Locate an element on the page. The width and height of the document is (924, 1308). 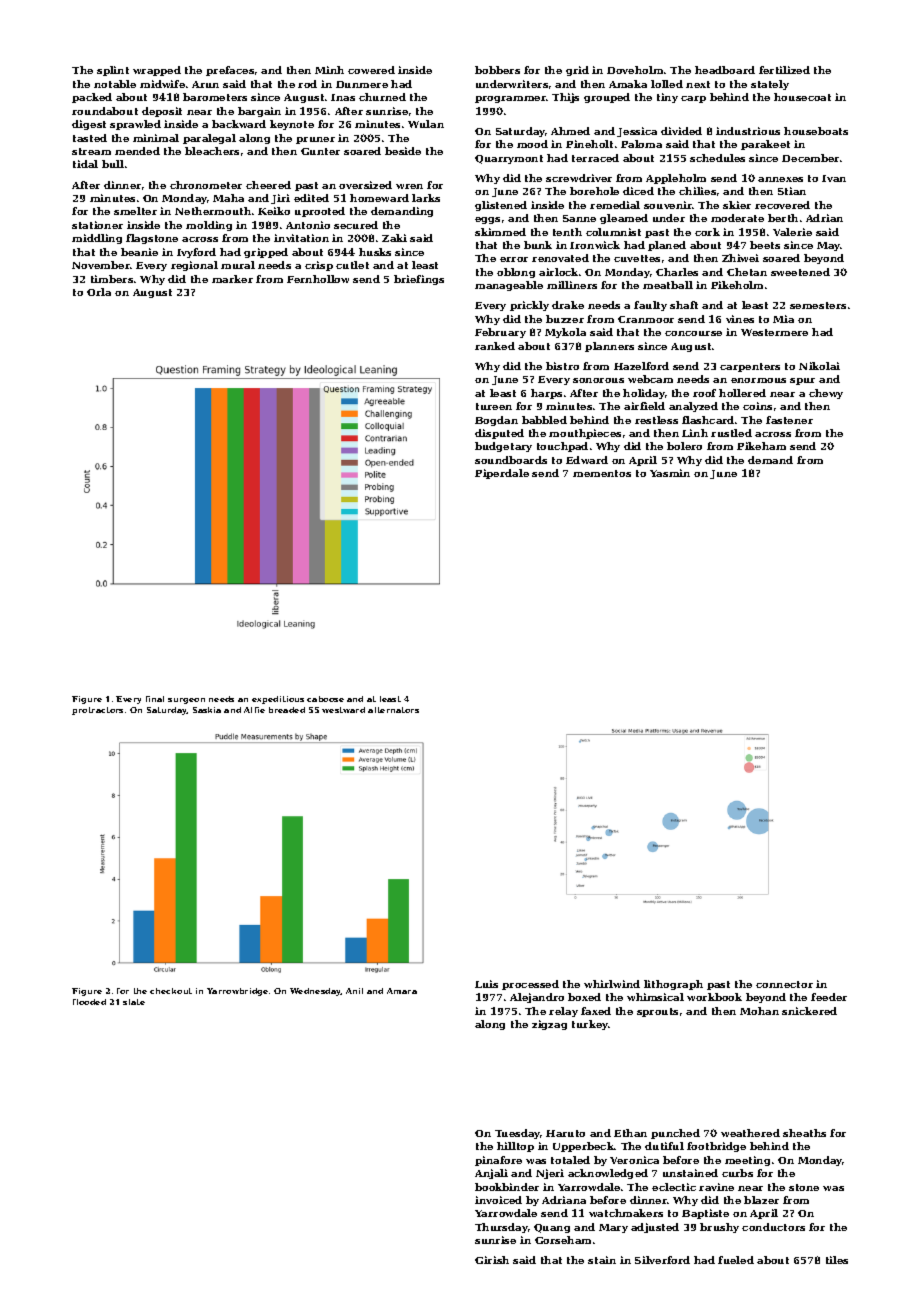
bobbers is located at coordinates (497, 70).
